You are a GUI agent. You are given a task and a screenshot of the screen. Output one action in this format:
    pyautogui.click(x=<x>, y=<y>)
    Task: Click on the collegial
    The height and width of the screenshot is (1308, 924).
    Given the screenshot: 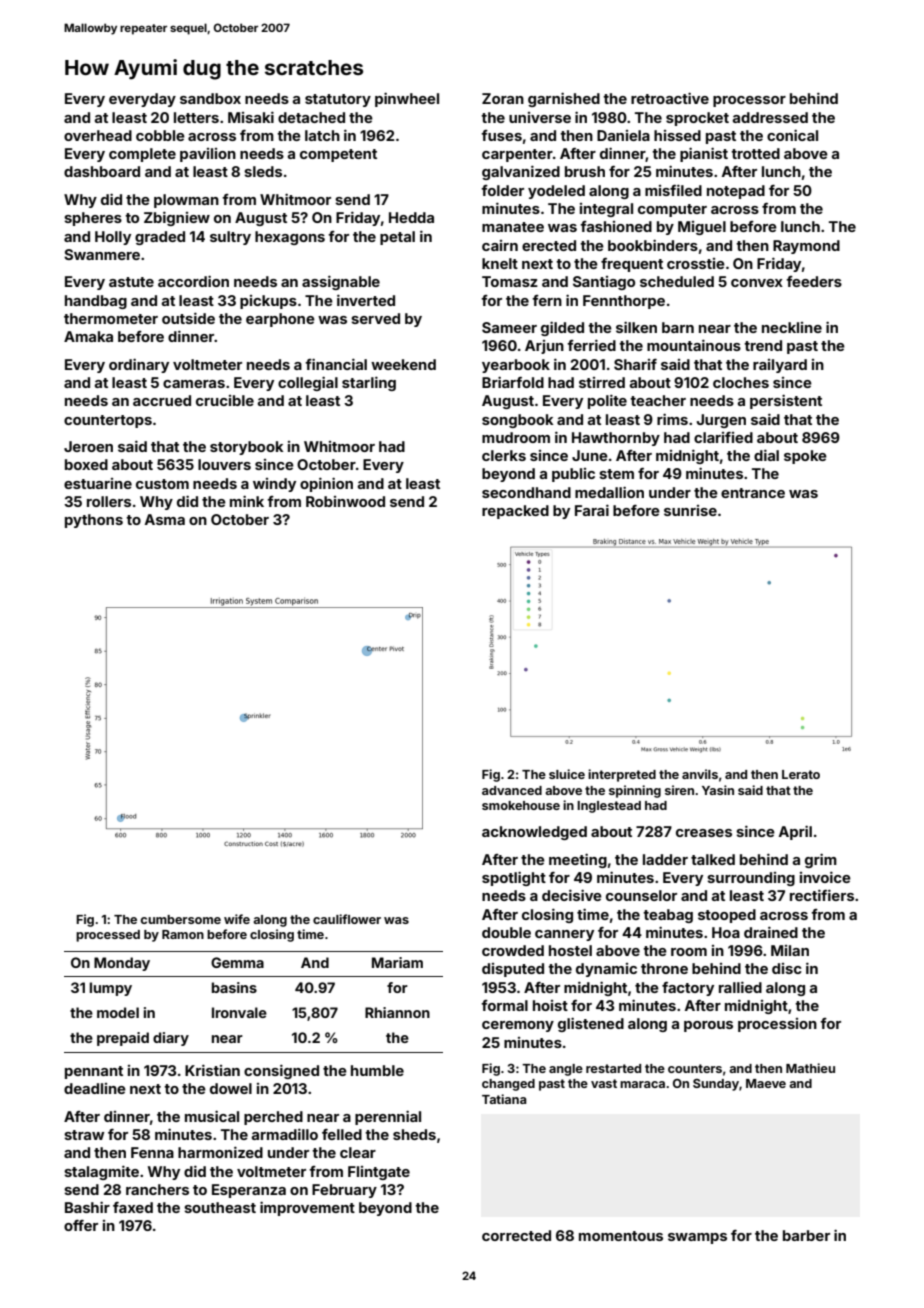 What is the action you would take?
    pyautogui.click(x=308, y=383)
